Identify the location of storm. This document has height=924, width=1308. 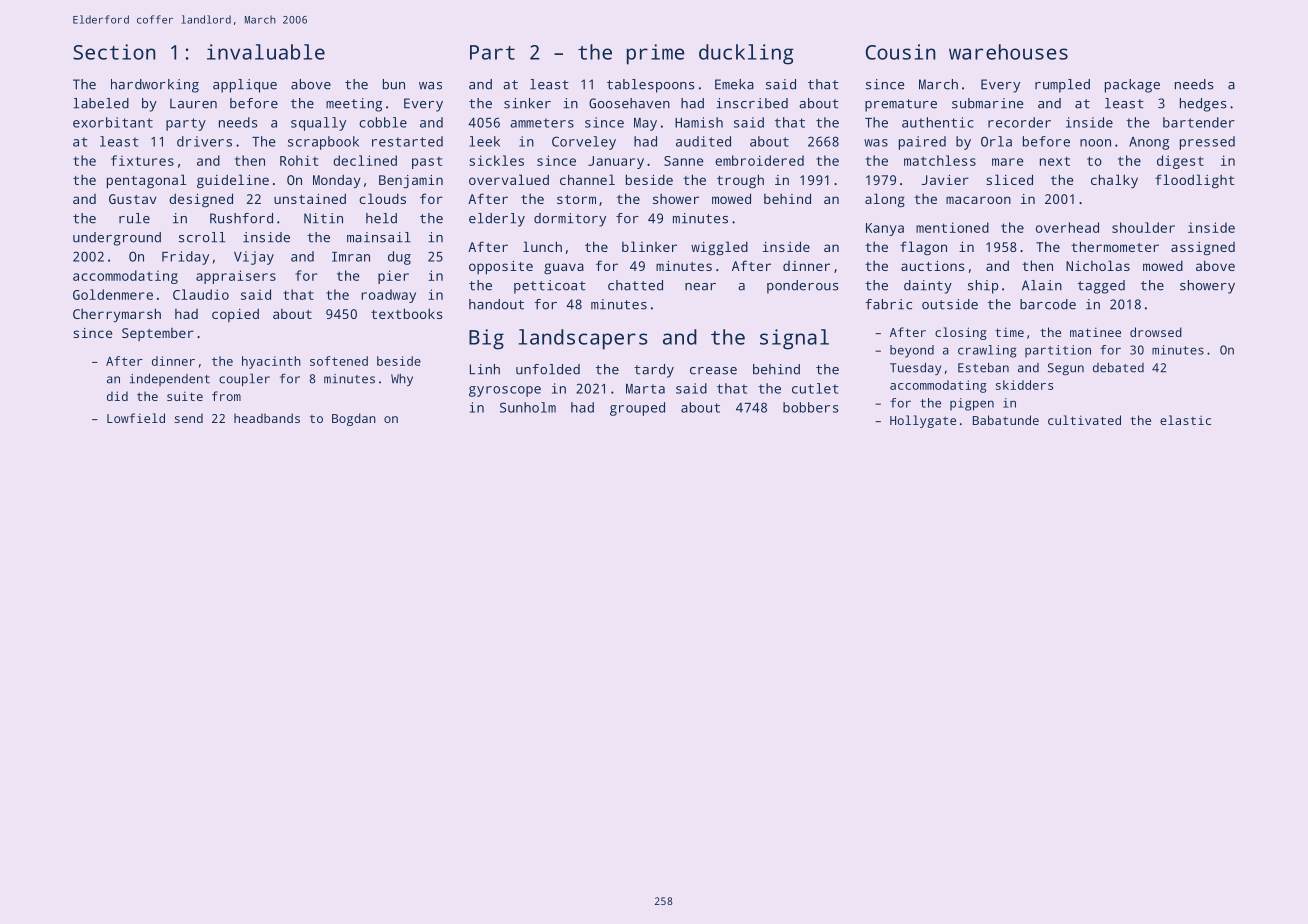
(576, 199).
